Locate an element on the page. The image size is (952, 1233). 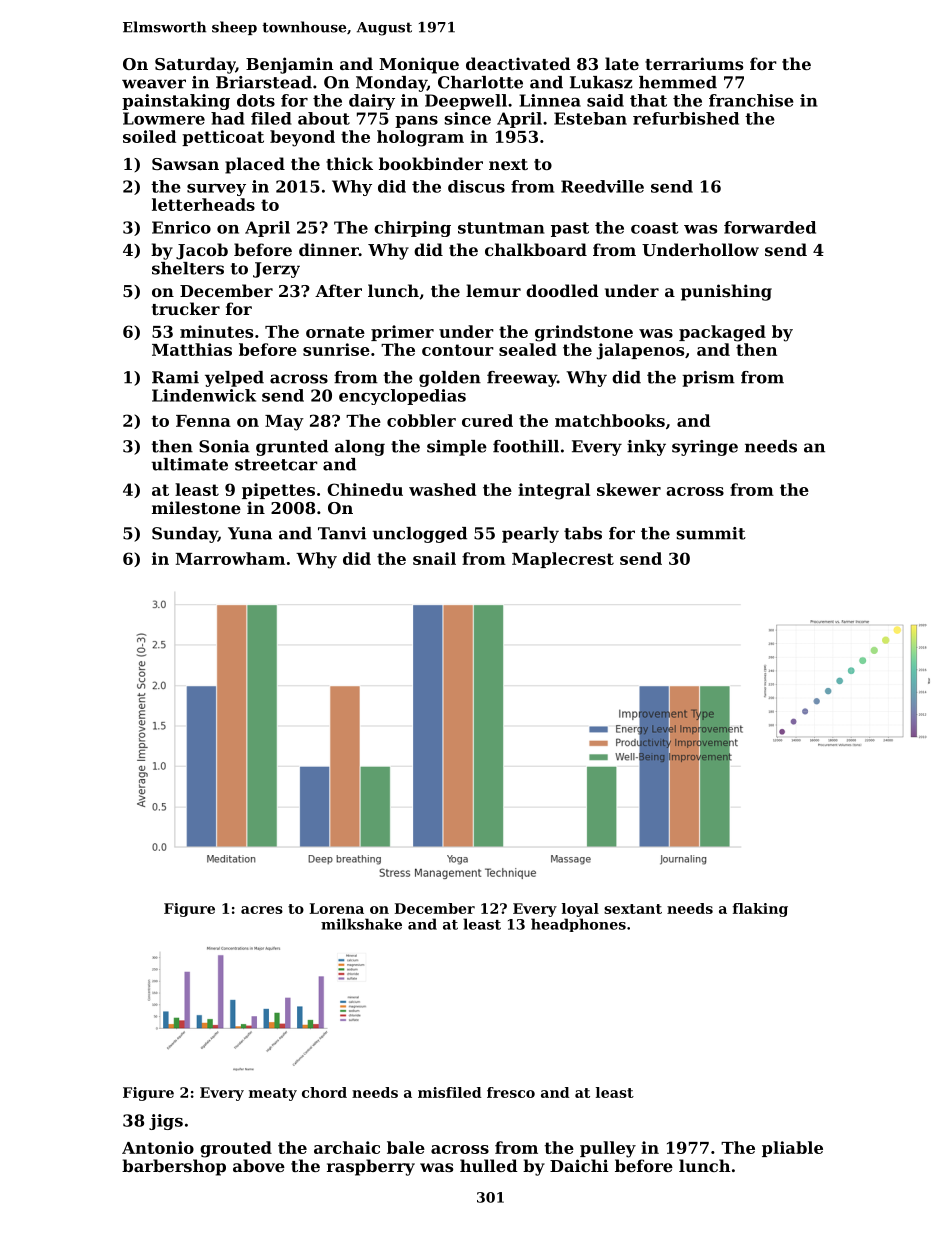
flaking is located at coordinates (760, 910).
